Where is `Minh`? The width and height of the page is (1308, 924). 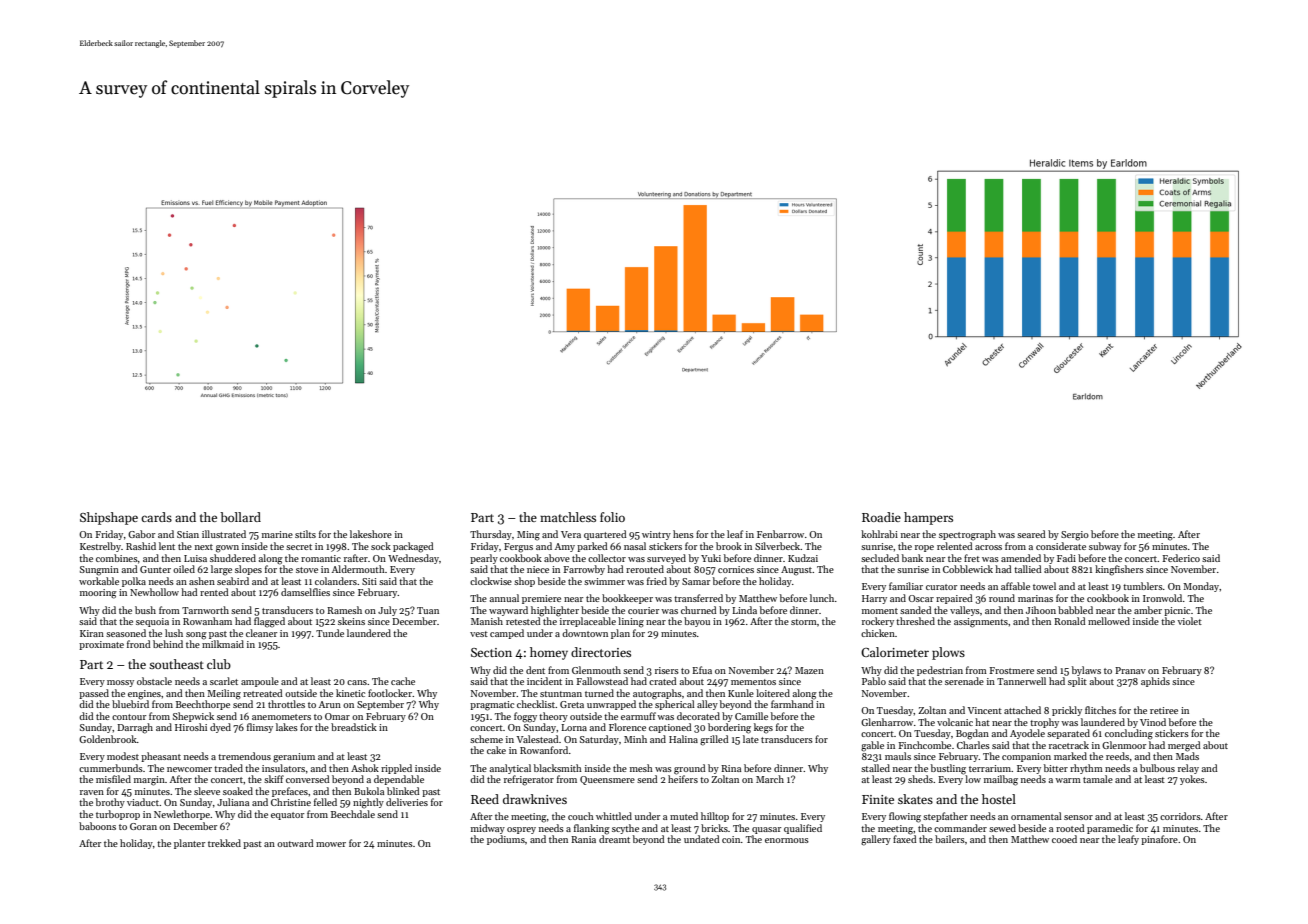 Minh is located at coordinates (635, 739).
